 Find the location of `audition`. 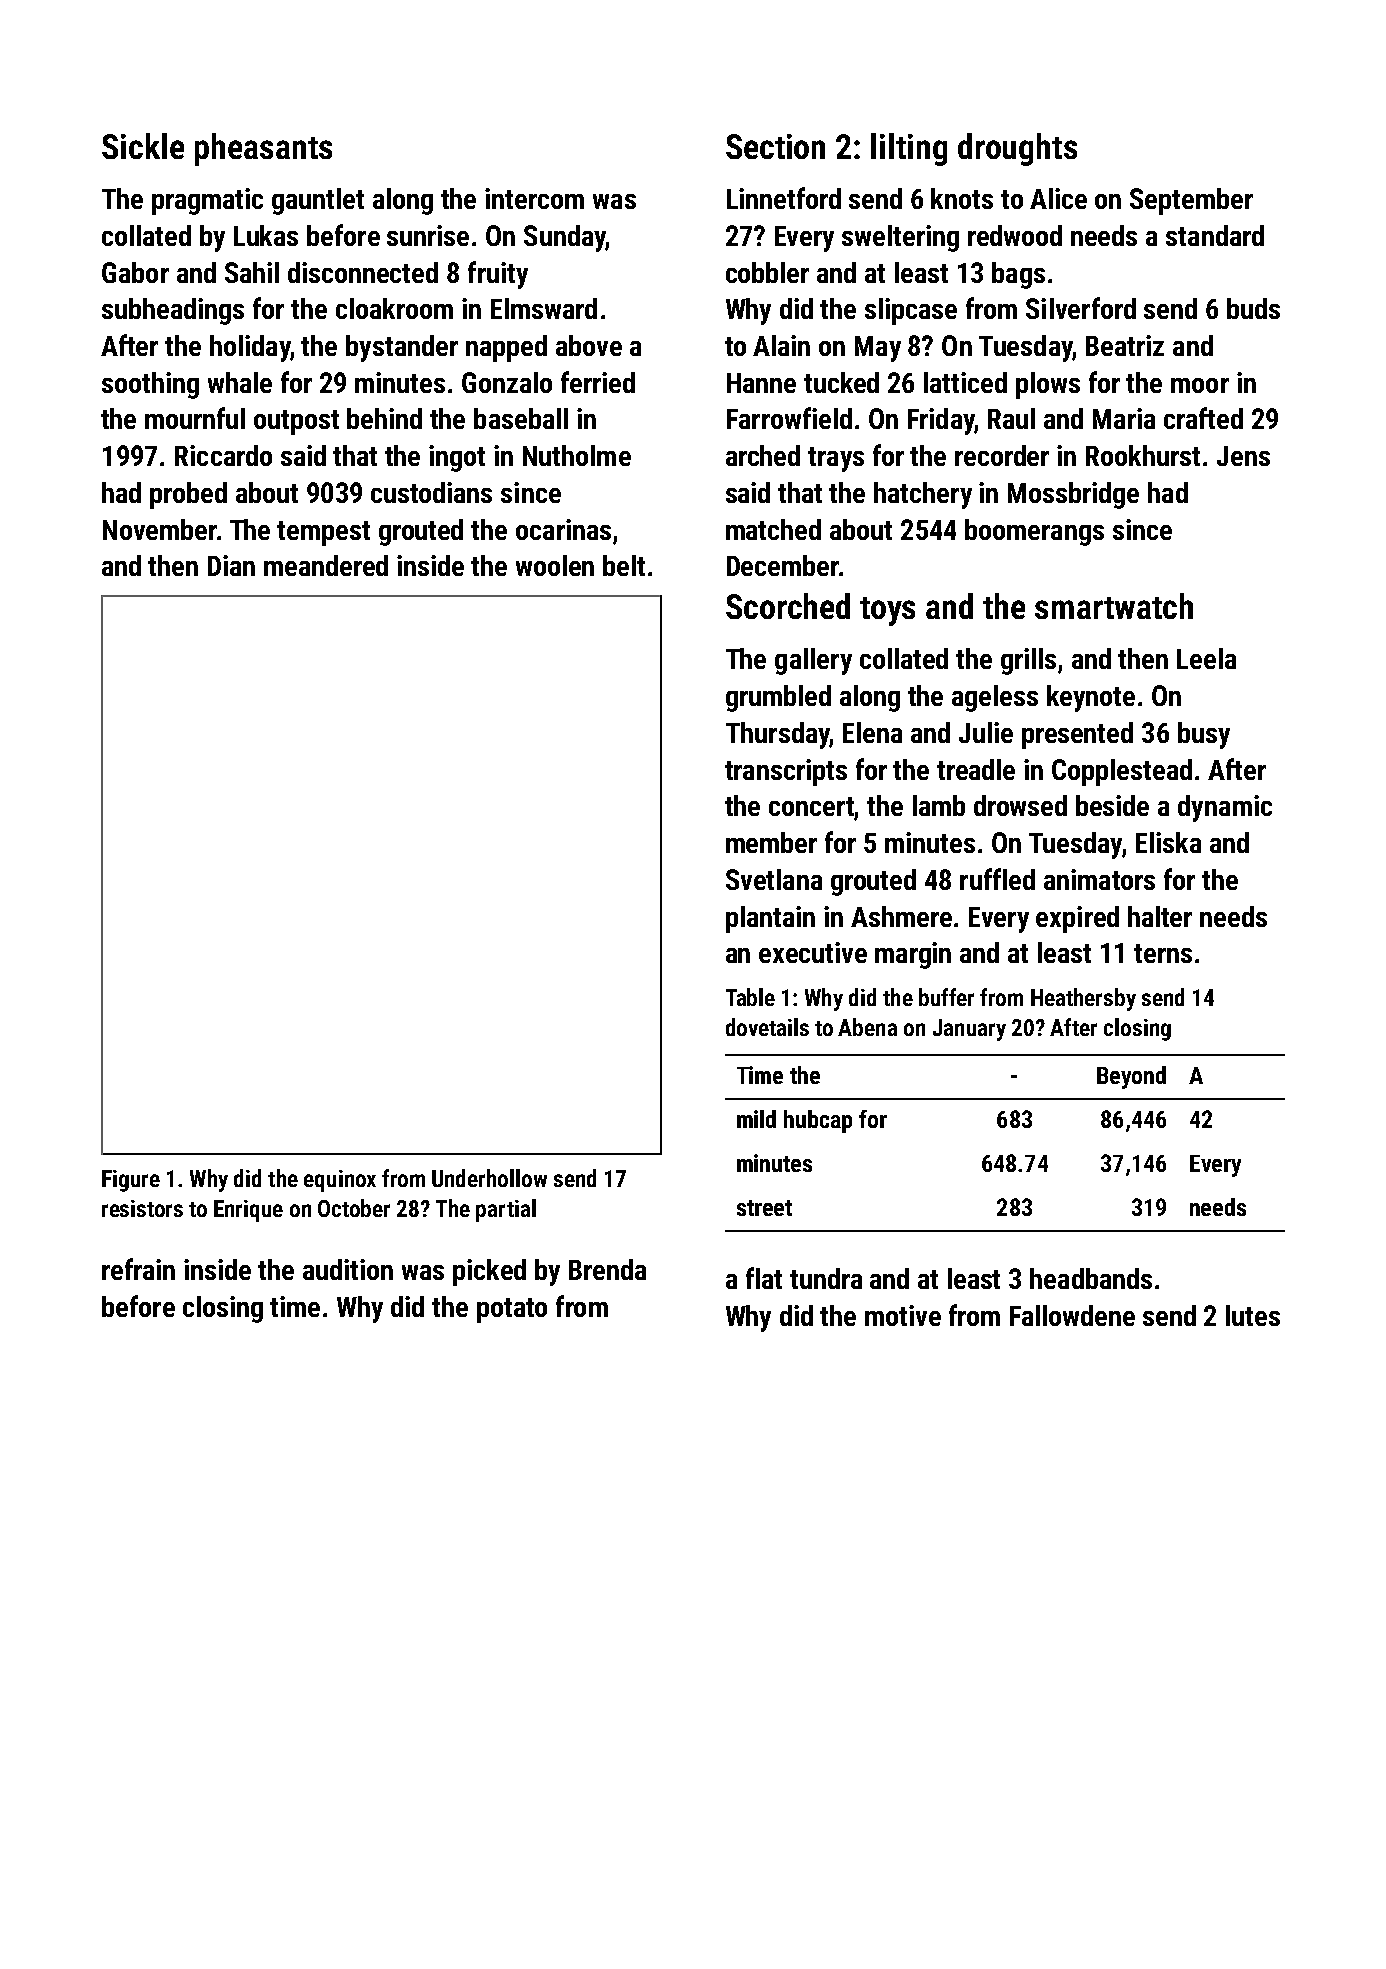

audition is located at coordinates (348, 1269).
